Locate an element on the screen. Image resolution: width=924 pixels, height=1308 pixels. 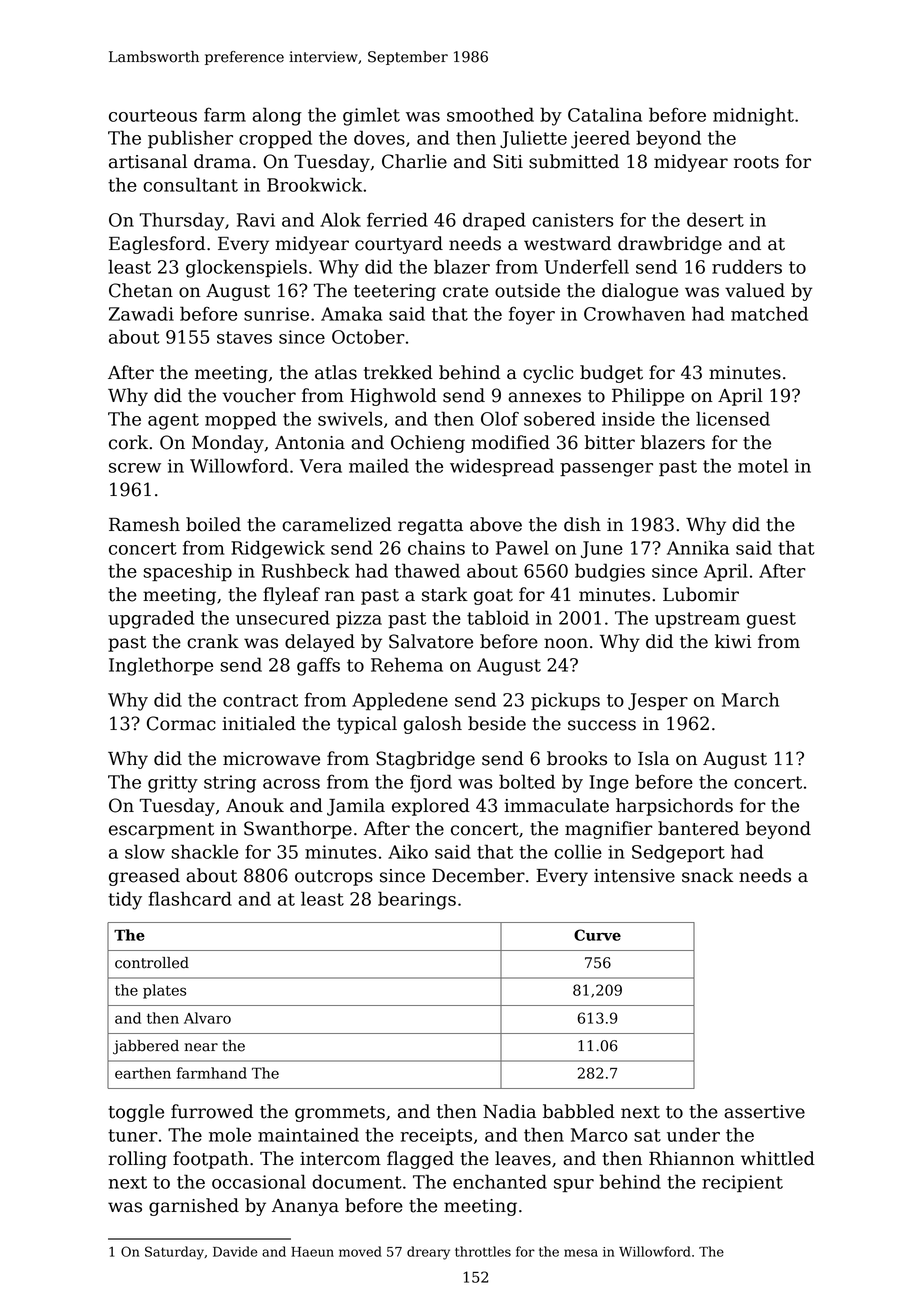
Alvaro is located at coordinates (207, 1018).
